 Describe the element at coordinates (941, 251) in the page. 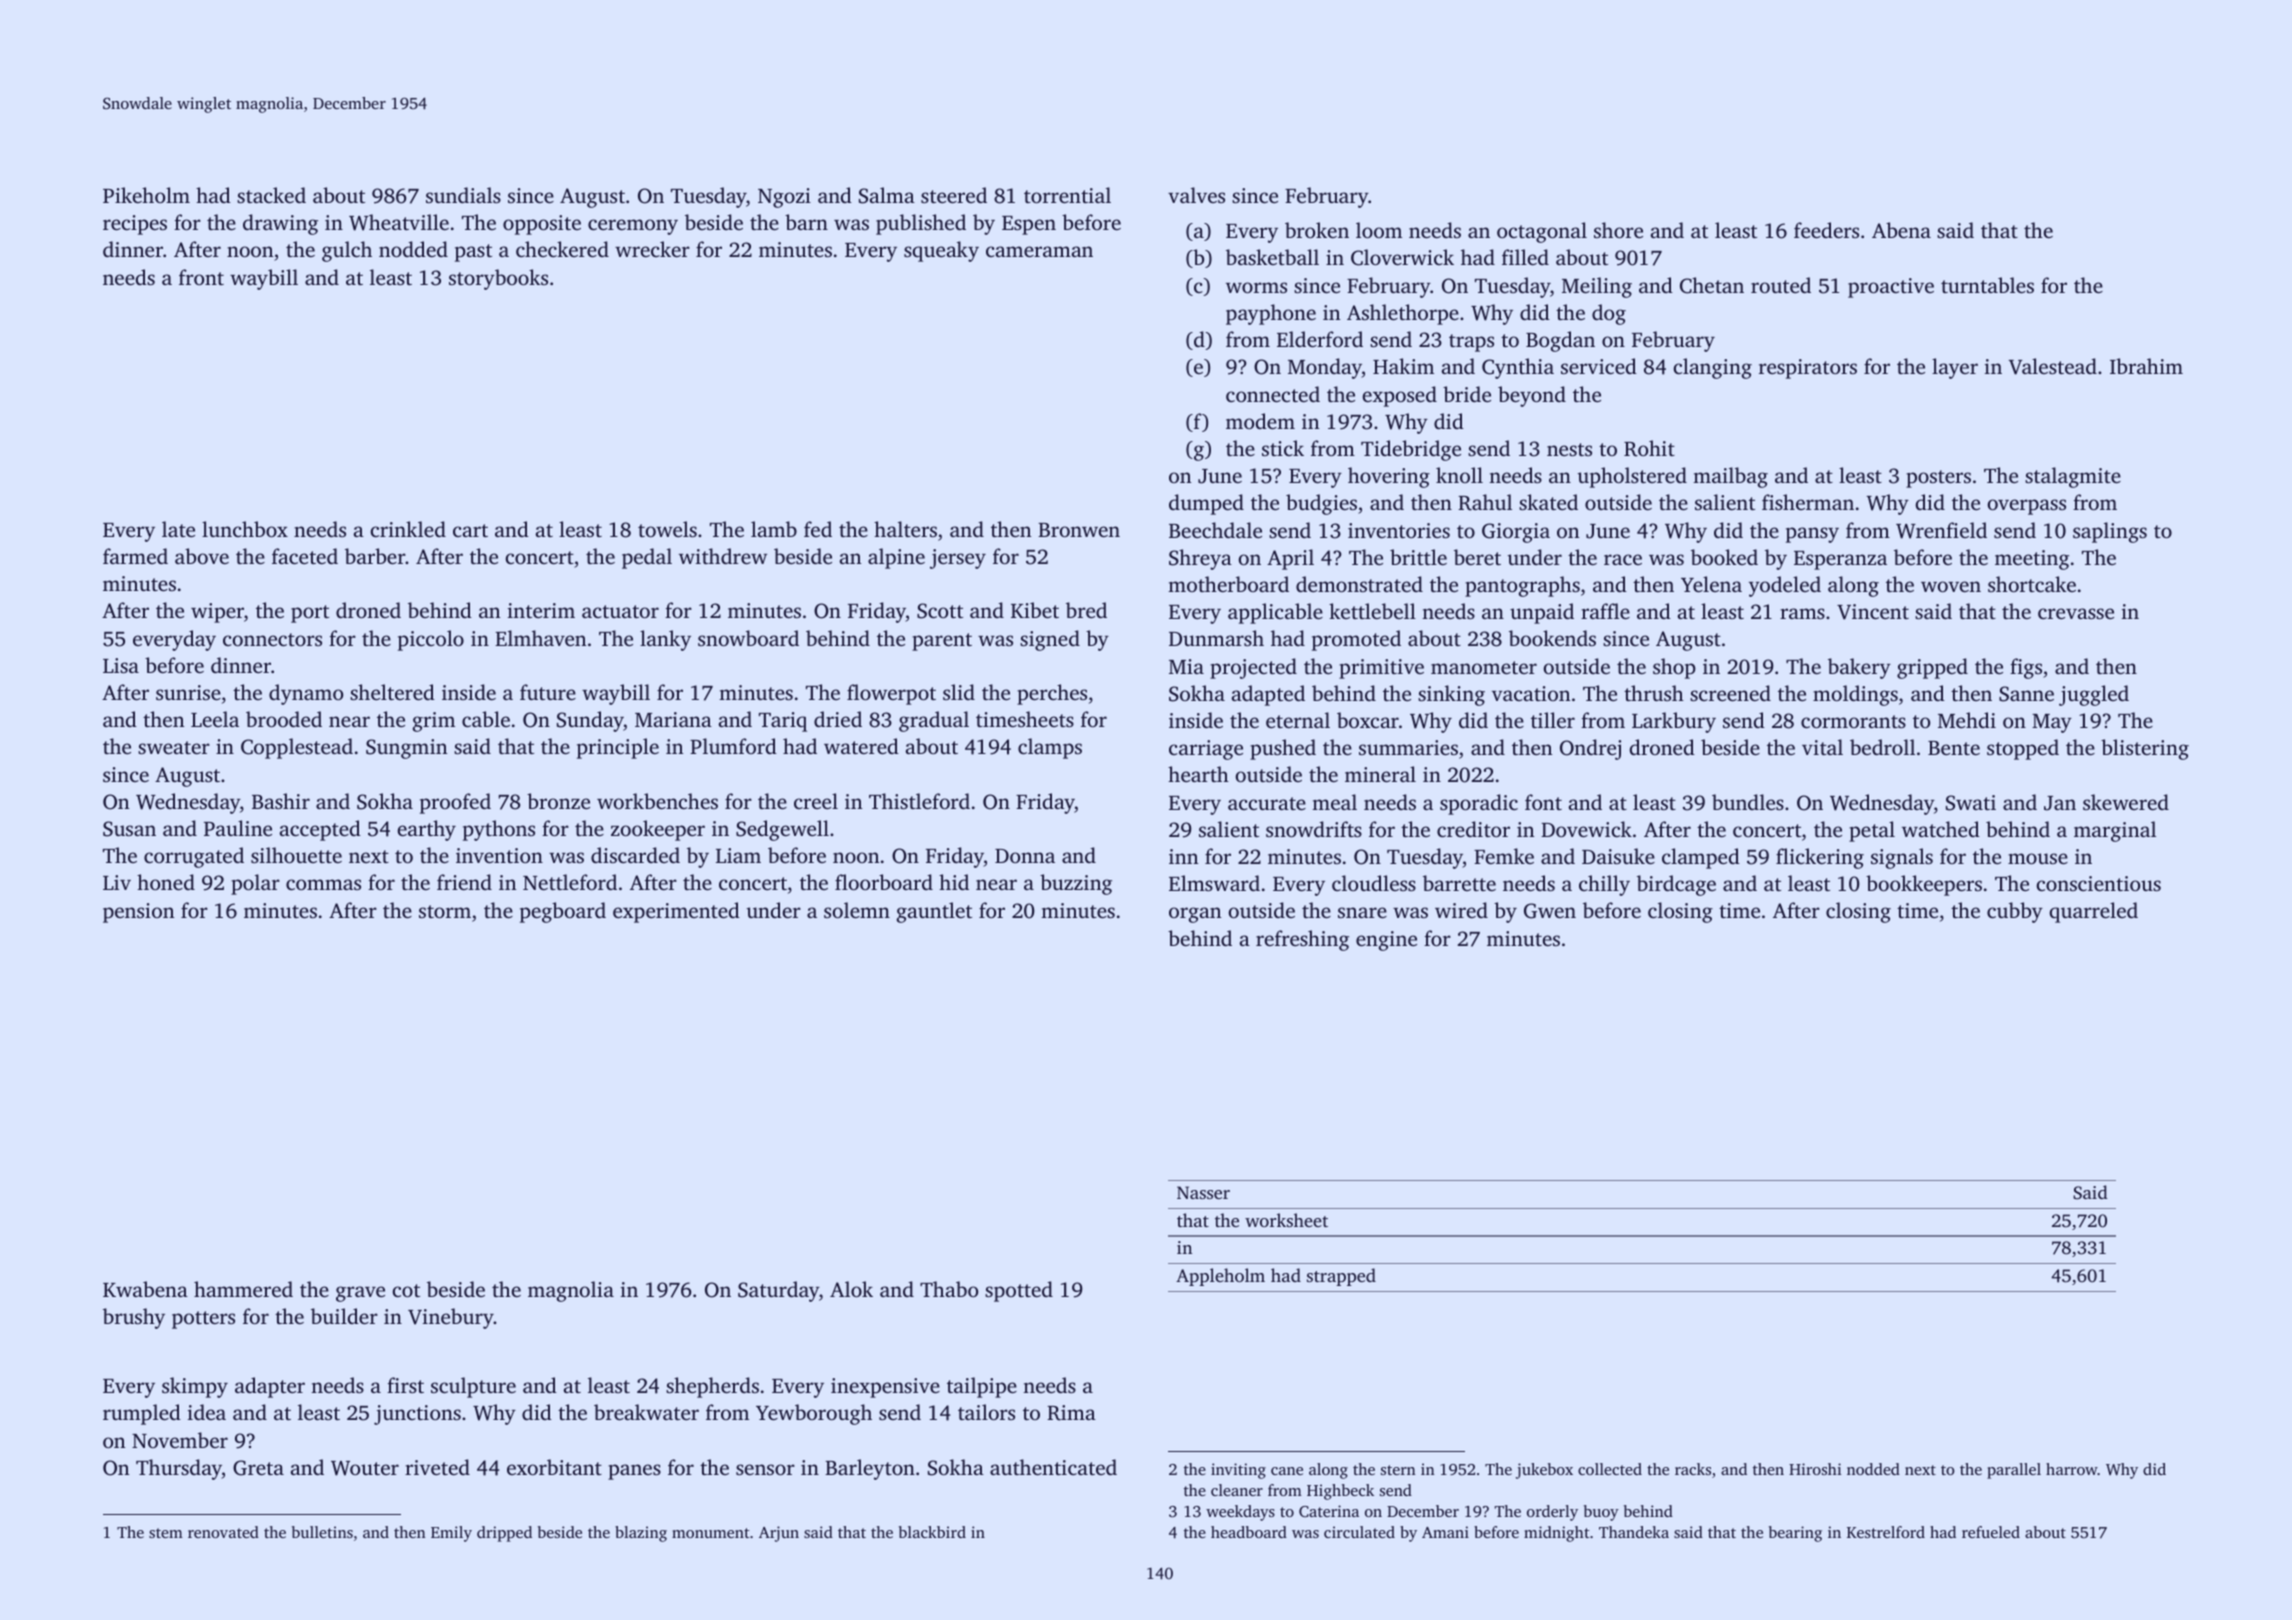

I see `squeaky` at that location.
